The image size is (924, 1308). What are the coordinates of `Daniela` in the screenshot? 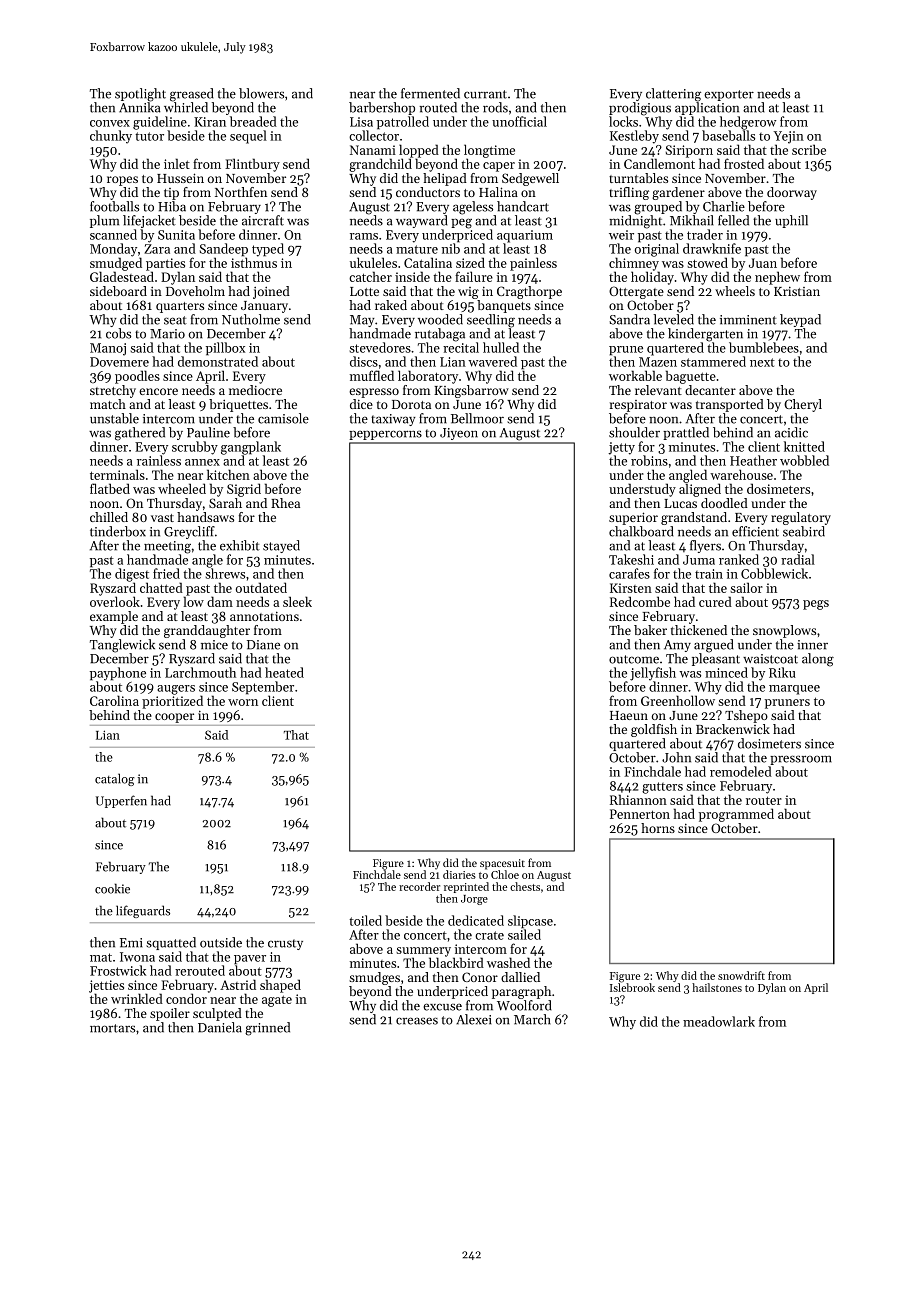 It's located at (220, 1027).
